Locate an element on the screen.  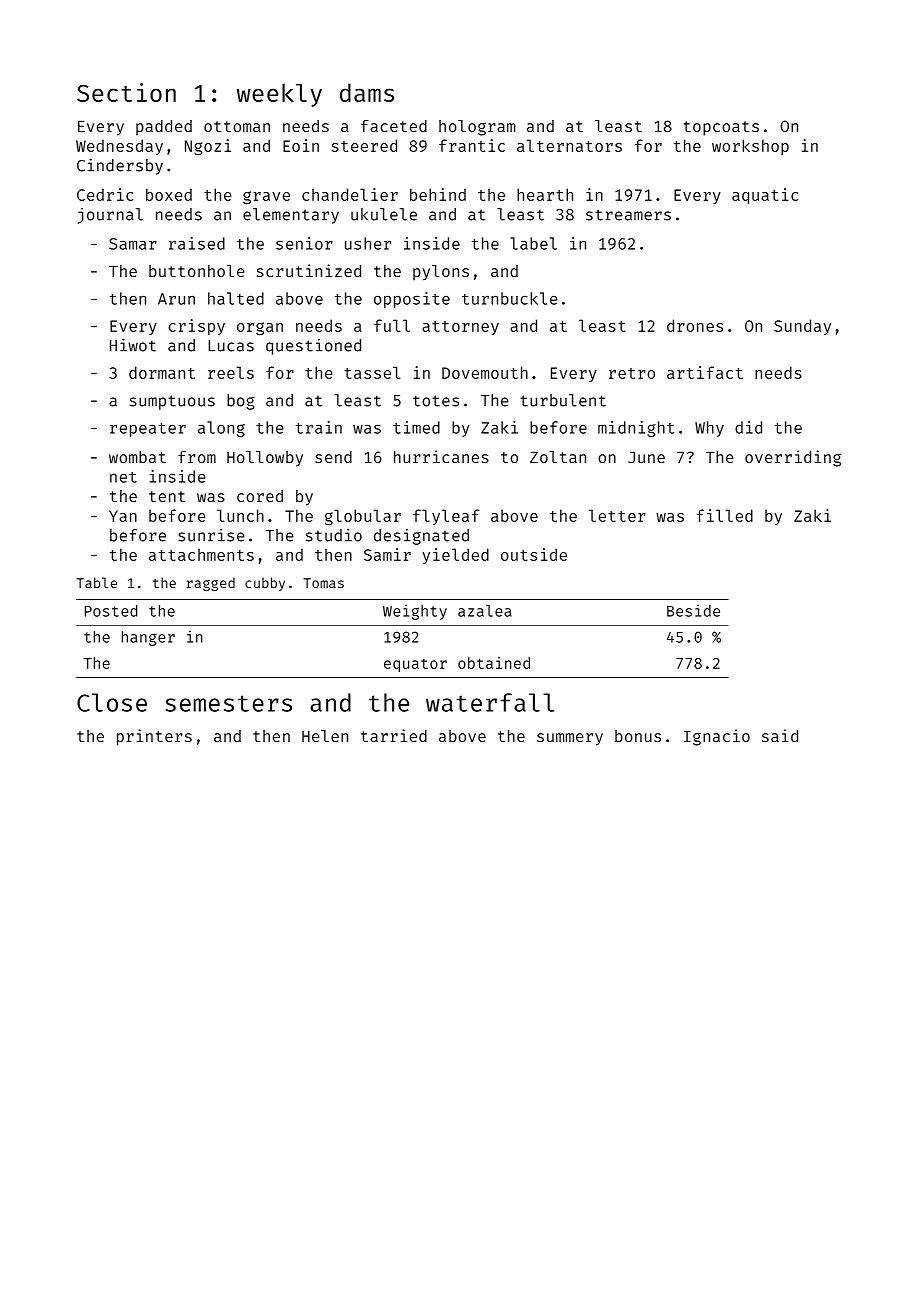
topcoats is located at coordinates (721, 128).
